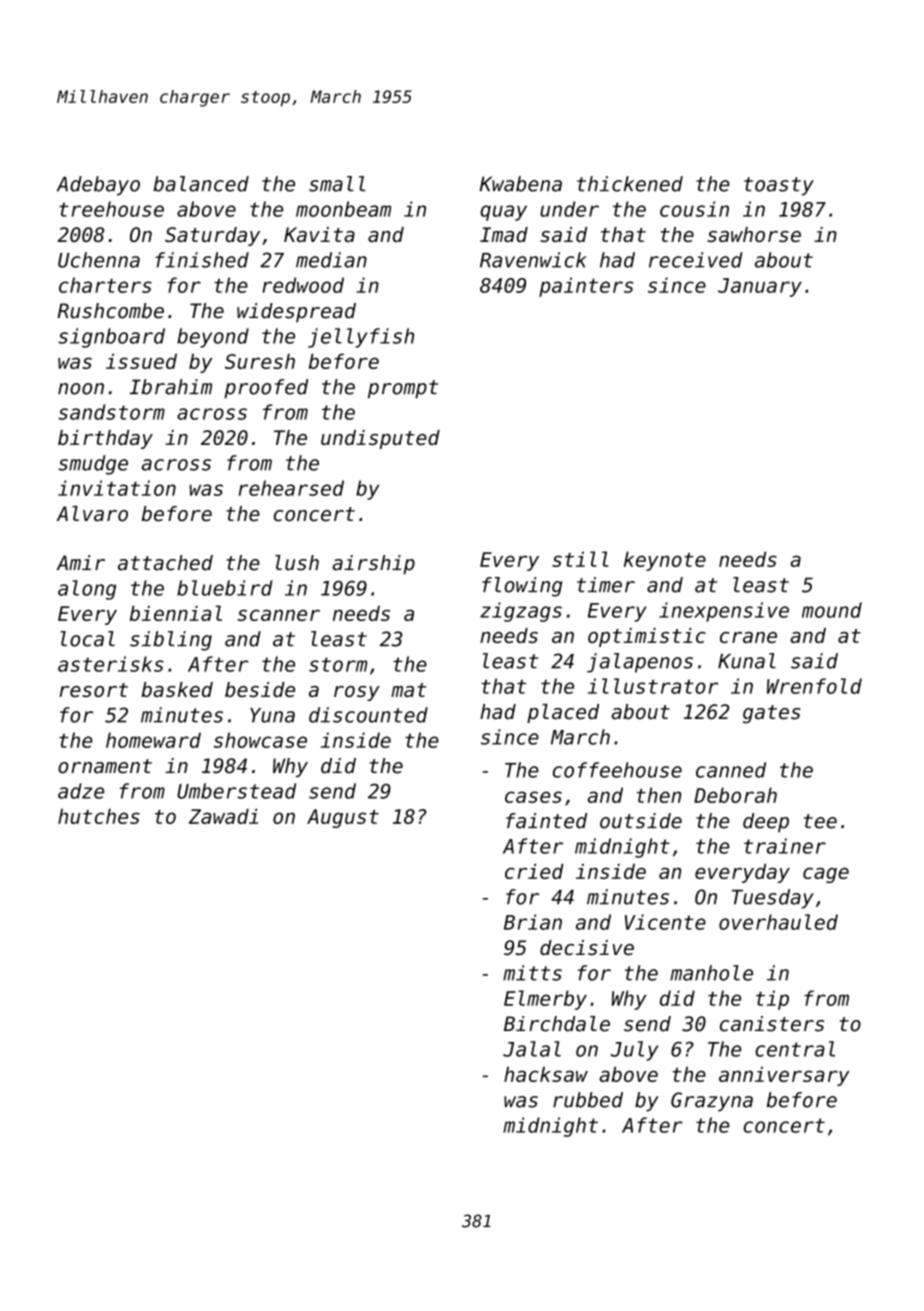 The image size is (924, 1311). Describe the element at coordinates (779, 186) in the screenshot. I see `toasty` at that location.
